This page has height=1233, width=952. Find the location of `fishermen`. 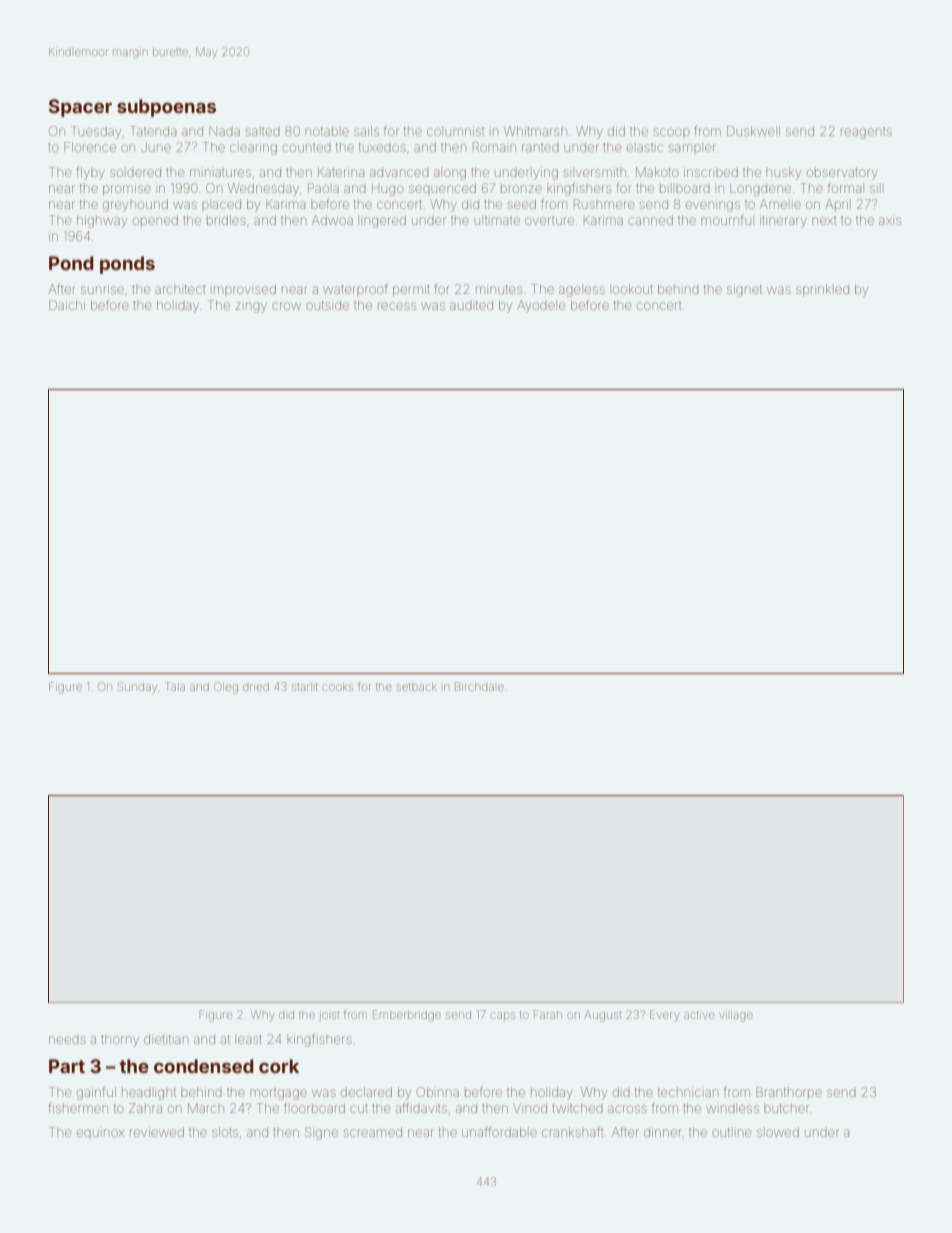

fishermen is located at coordinates (78, 1108).
